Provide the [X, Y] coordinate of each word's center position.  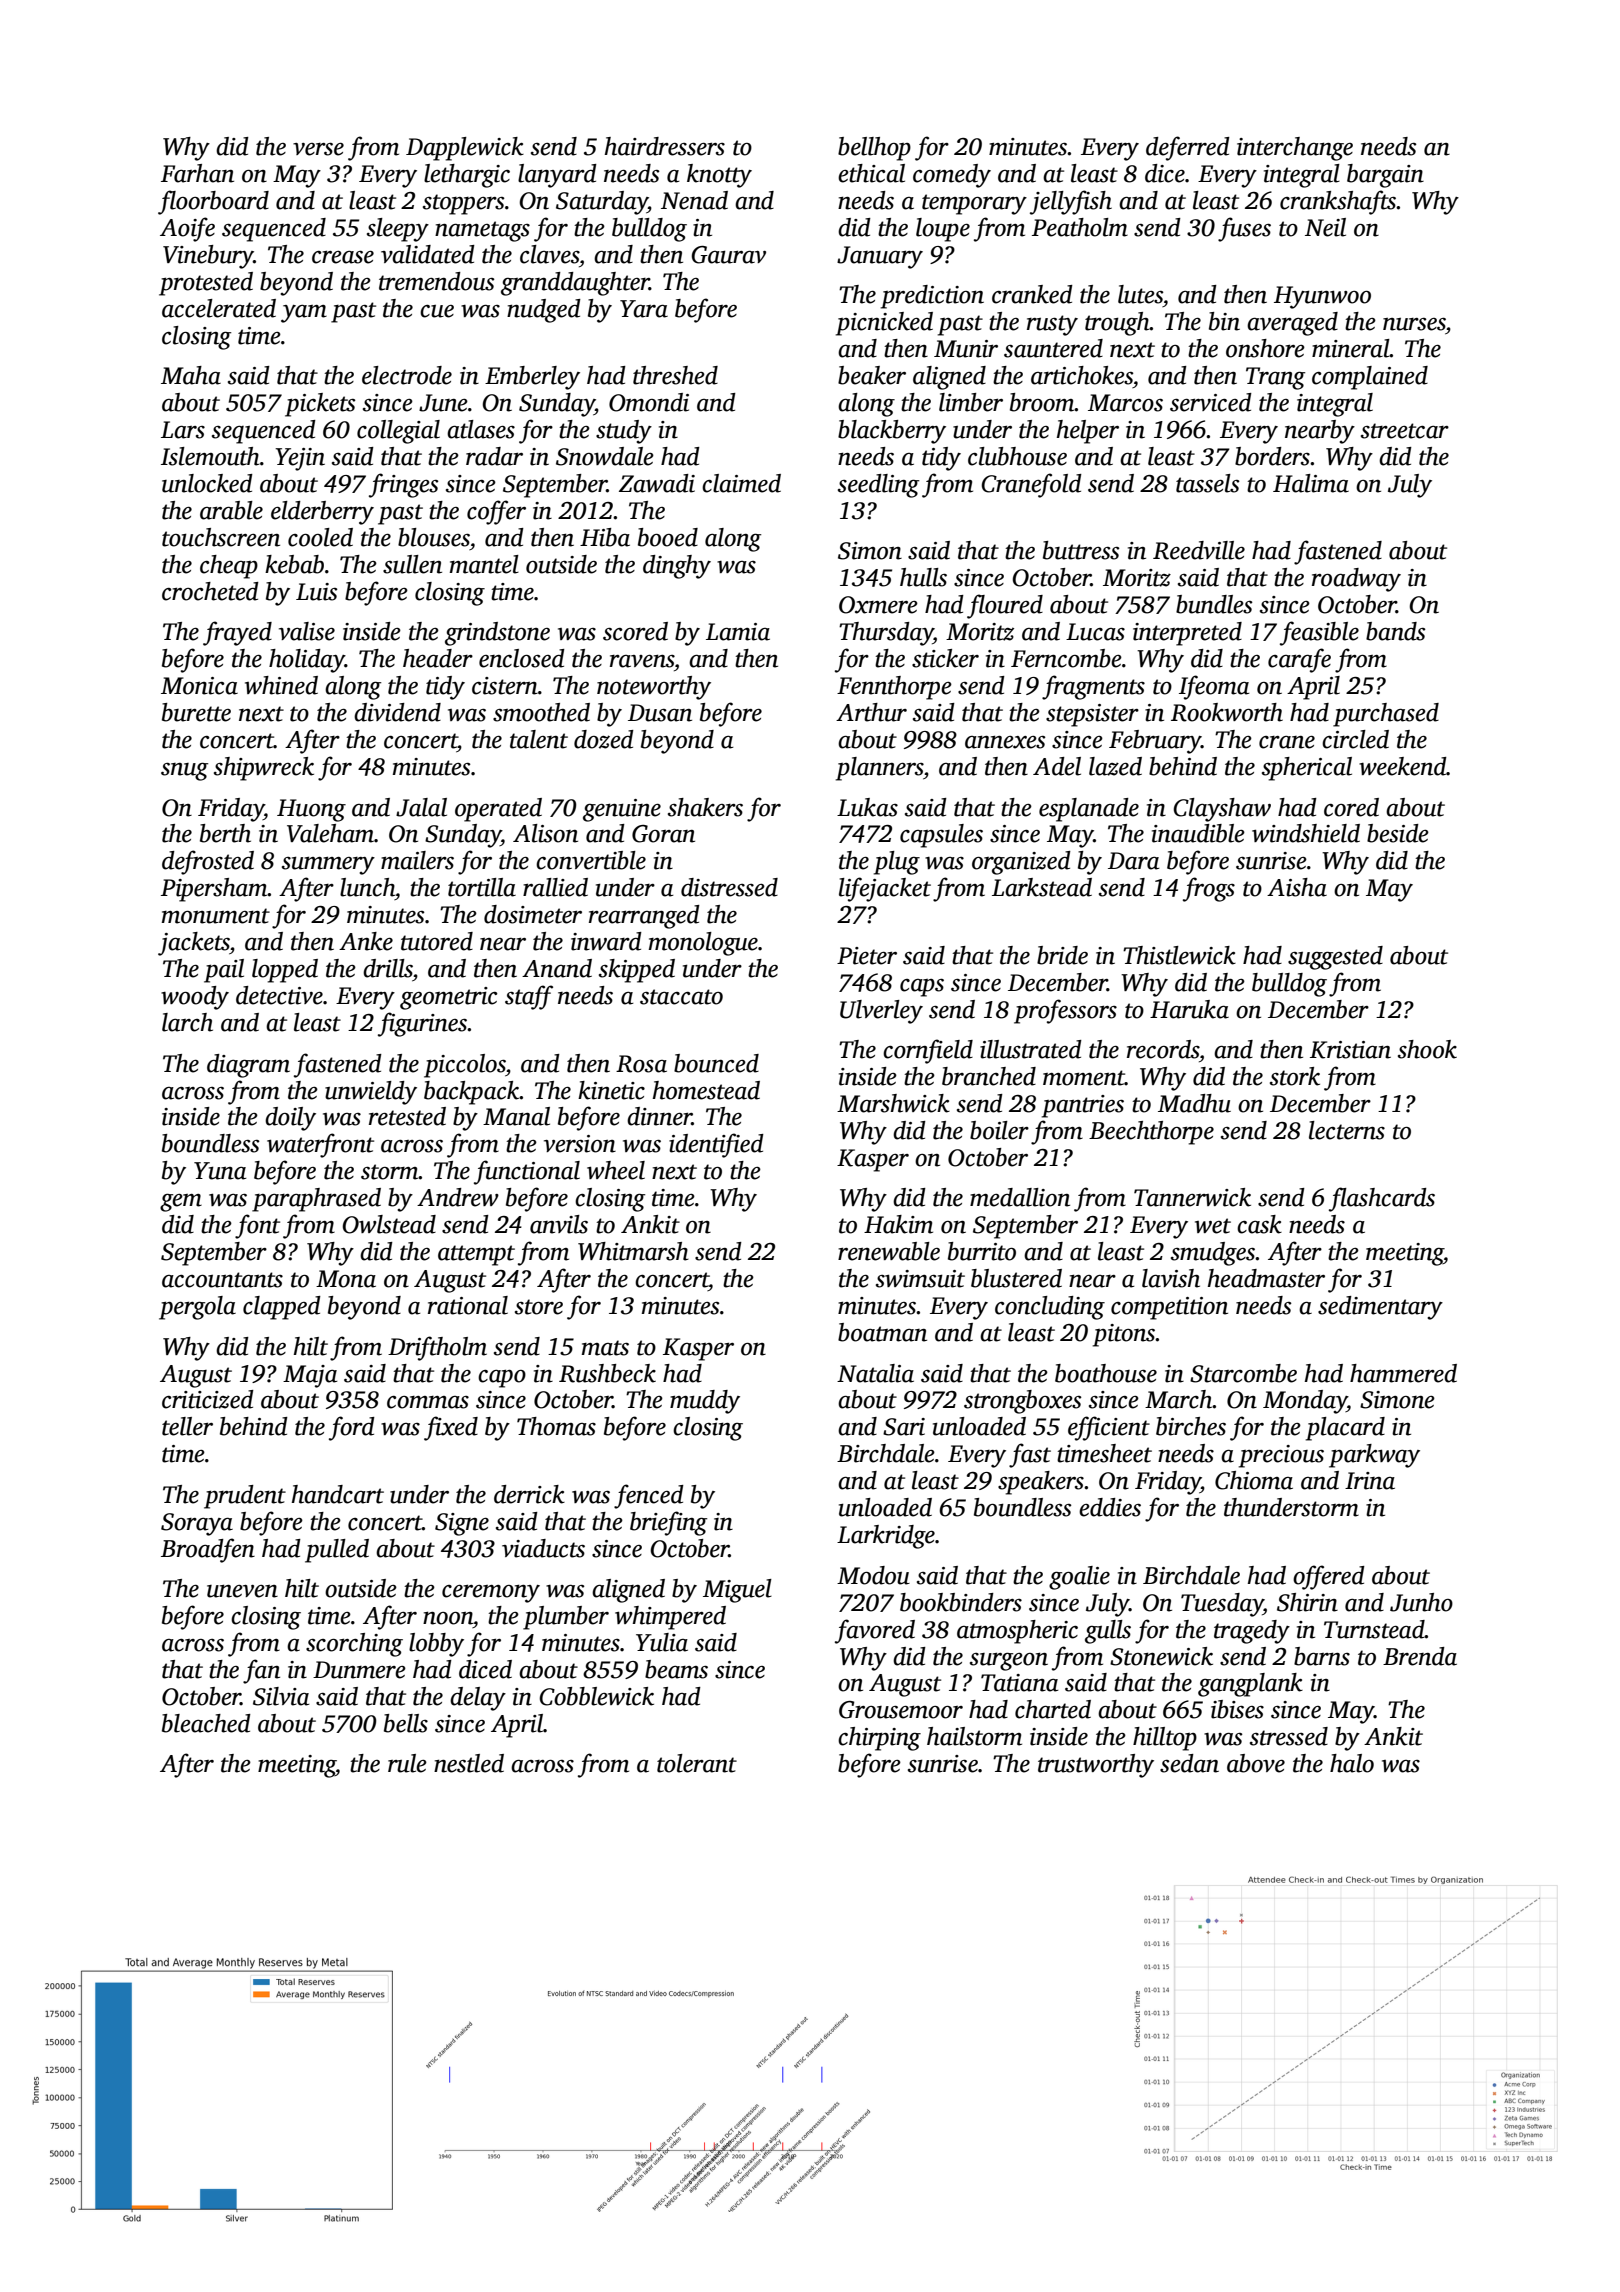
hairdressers [665, 146]
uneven [242, 1591]
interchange [1295, 149]
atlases [481, 429]
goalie [1079, 1578]
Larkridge [886, 1537]
